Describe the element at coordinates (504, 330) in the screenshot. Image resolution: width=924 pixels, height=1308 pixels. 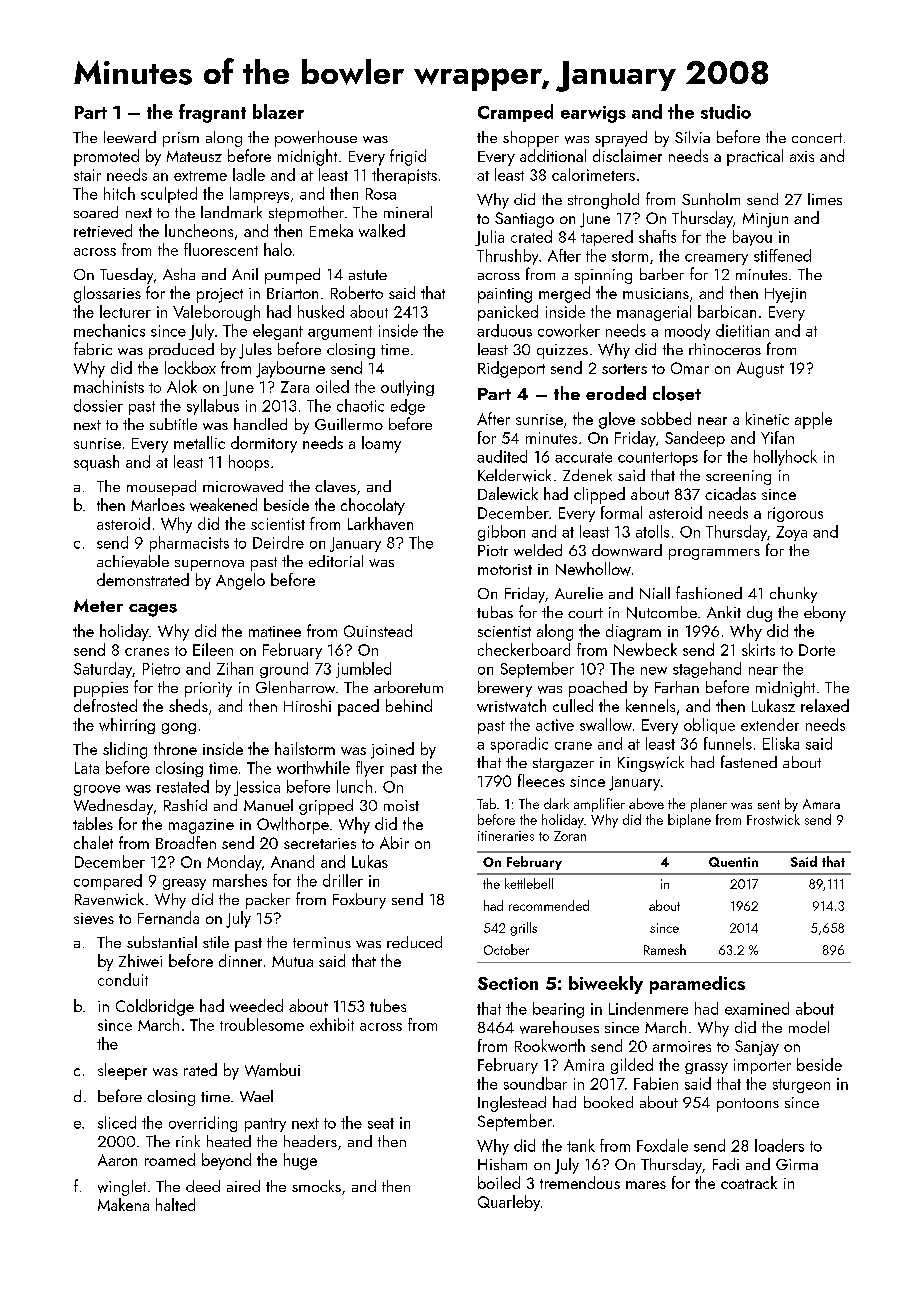
I see `arduous` at that location.
